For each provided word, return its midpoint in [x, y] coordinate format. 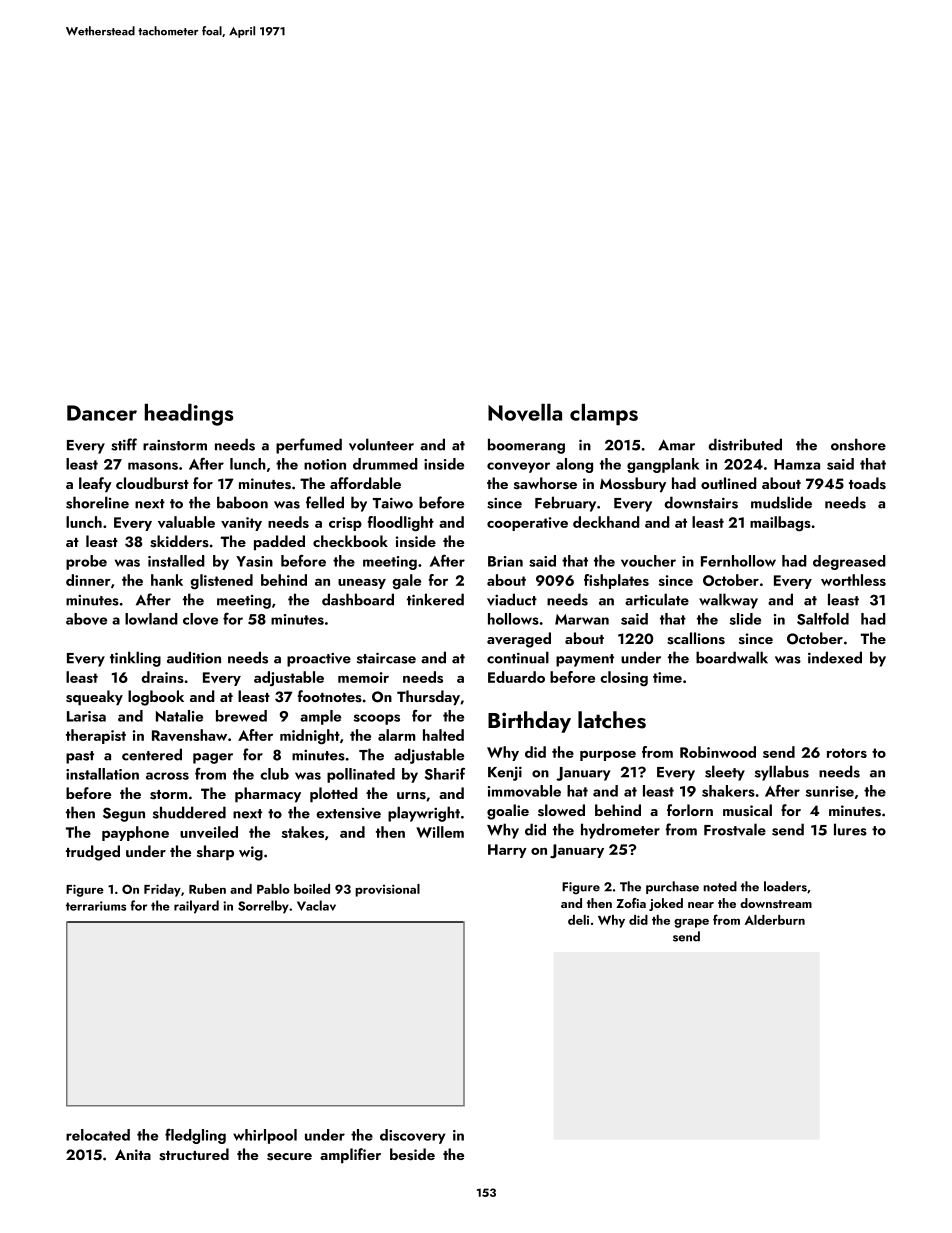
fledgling [195, 1136]
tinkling [135, 659]
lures [850, 829]
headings [189, 415]
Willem [440, 832]
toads [867, 483]
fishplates [616, 581]
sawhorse [545, 483]
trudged [93, 853]
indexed [835, 657]
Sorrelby [263, 907]
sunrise [830, 791]
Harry [507, 851]
